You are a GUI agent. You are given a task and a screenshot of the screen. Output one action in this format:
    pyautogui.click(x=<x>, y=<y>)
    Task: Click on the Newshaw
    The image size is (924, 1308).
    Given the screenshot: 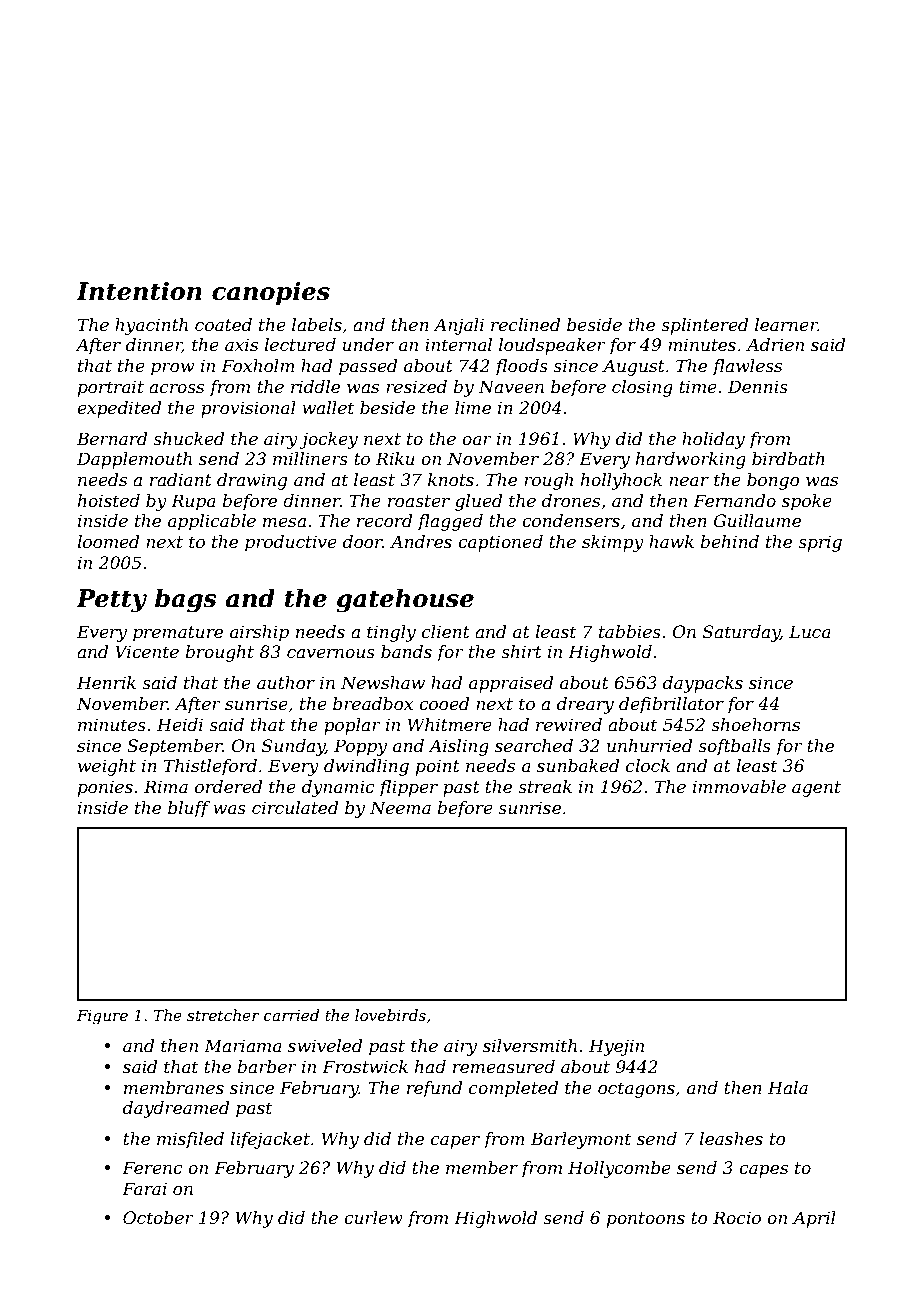 What is the action you would take?
    pyautogui.click(x=383, y=682)
